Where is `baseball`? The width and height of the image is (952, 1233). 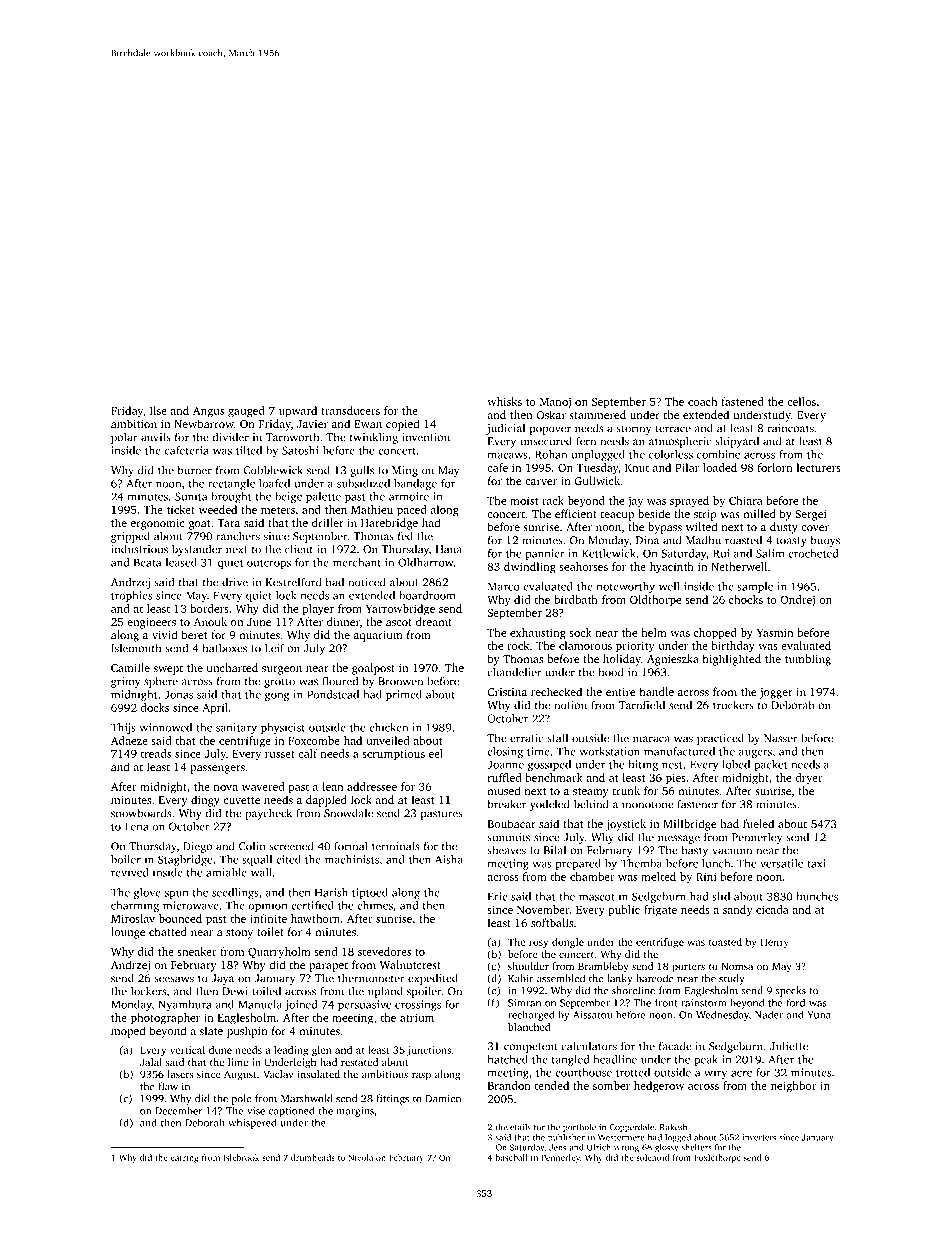 baseball is located at coordinates (512, 1157).
